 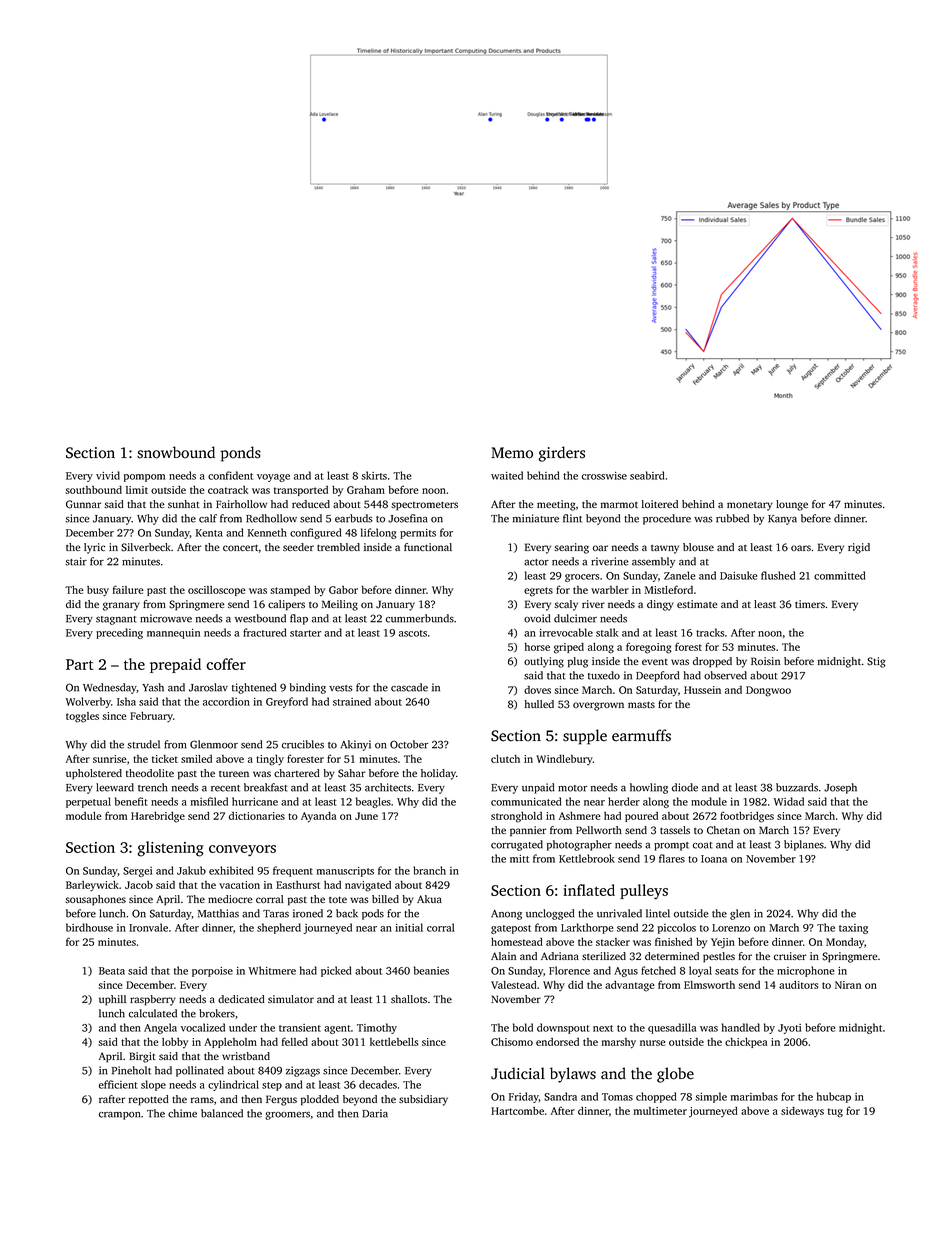 What do you see at coordinates (375, 1113) in the page?
I see `Daria` at bounding box center [375, 1113].
